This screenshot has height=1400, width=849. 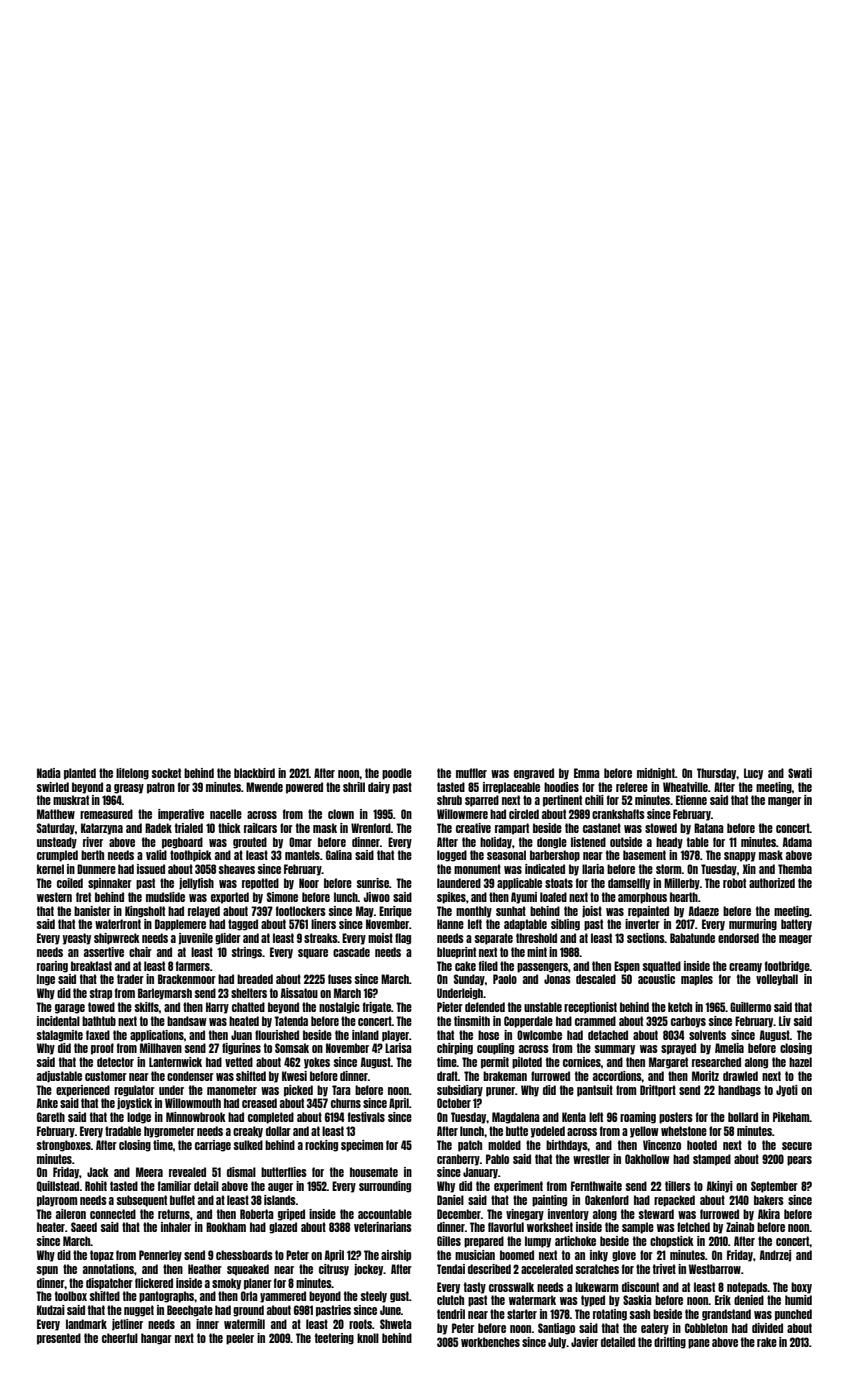 I want to click on Moritz, so click(x=705, y=1076).
